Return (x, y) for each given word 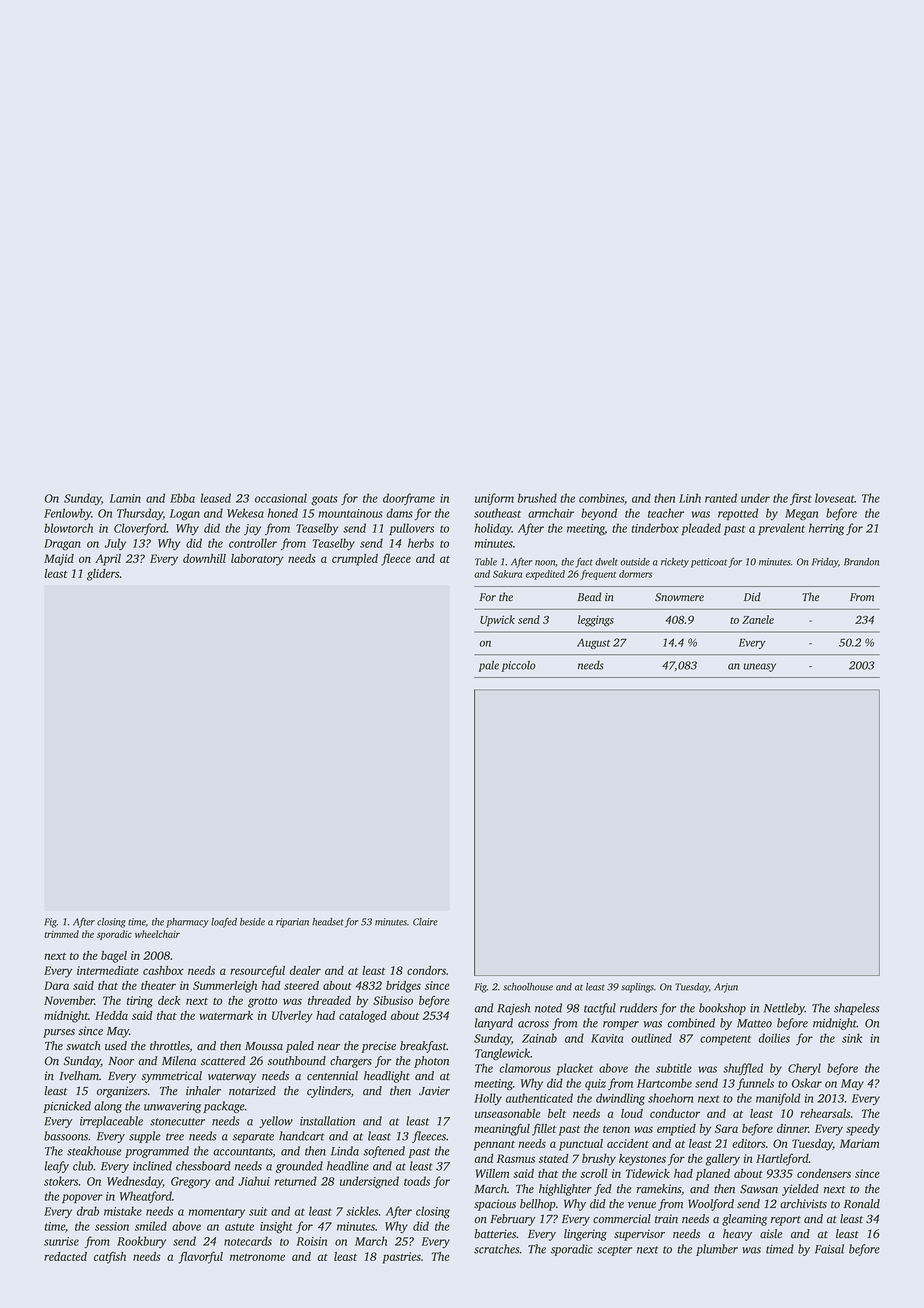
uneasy (759, 667)
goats (324, 500)
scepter (614, 1251)
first (801, 499)
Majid (59, 560)
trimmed (61, 934)
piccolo (518, 666)
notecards (248, 1241)
